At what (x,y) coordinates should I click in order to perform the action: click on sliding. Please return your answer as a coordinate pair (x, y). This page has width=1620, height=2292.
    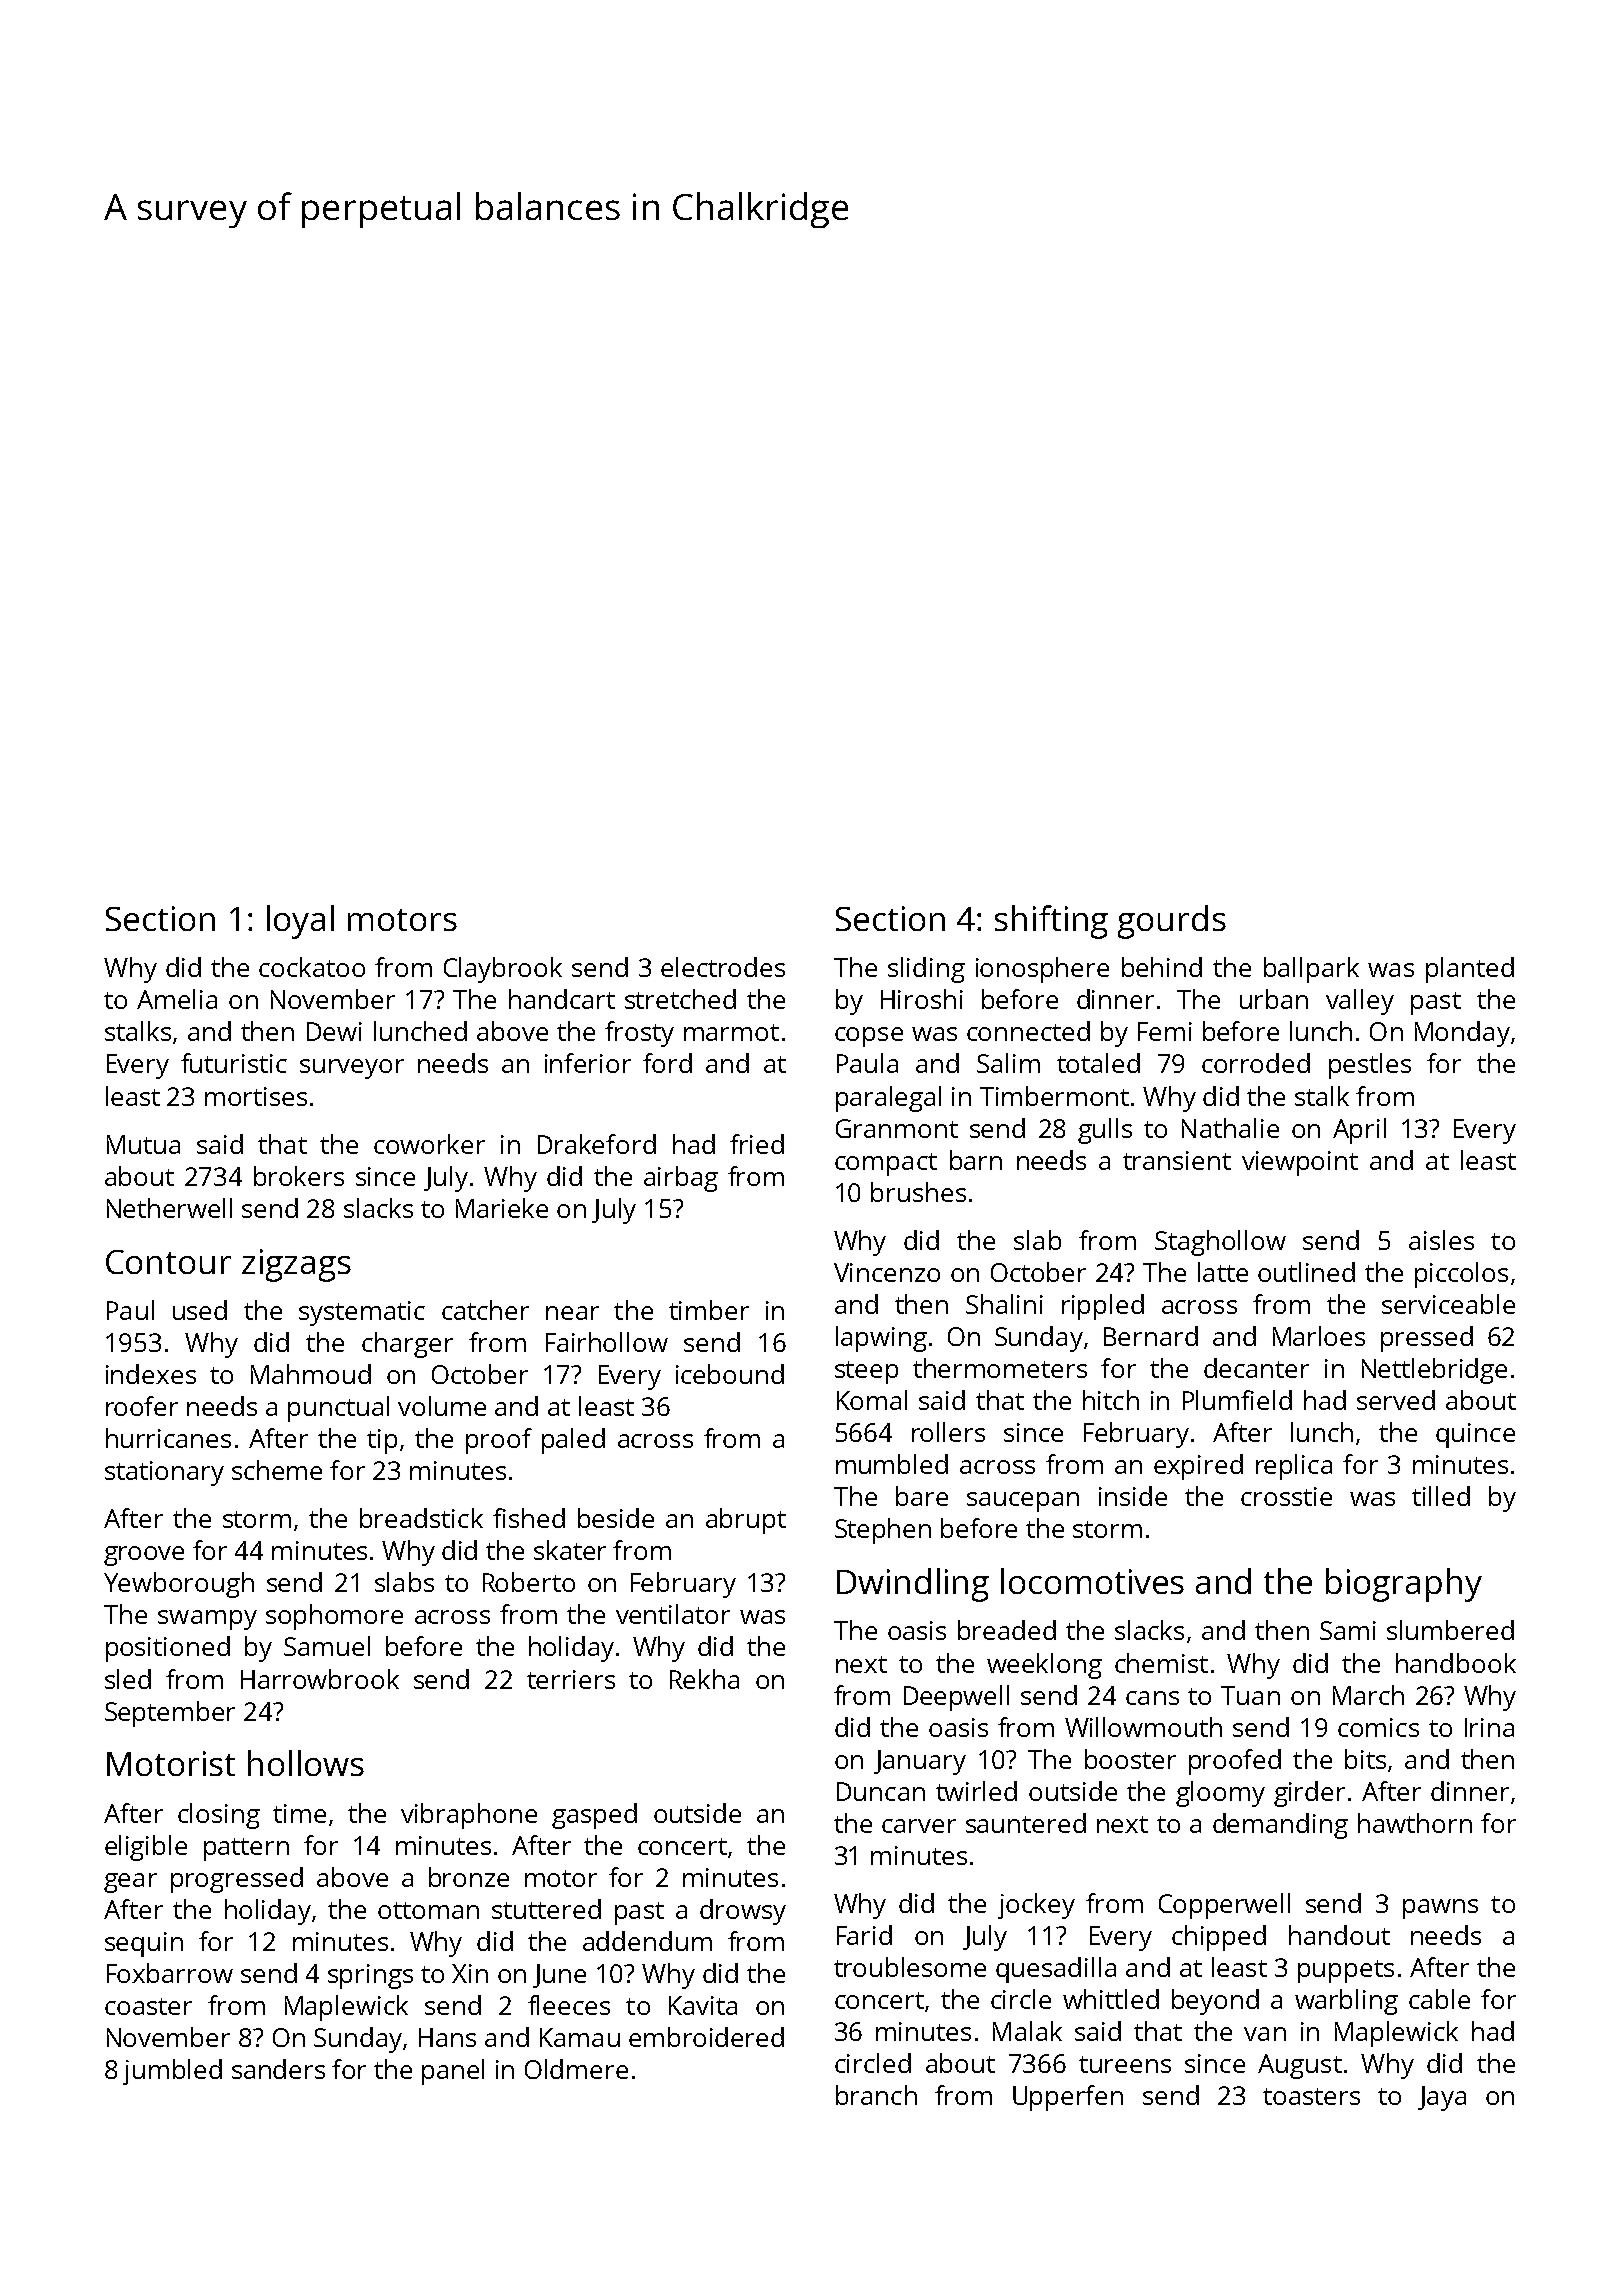
    Looking at the image, I should click on (926, 970).
